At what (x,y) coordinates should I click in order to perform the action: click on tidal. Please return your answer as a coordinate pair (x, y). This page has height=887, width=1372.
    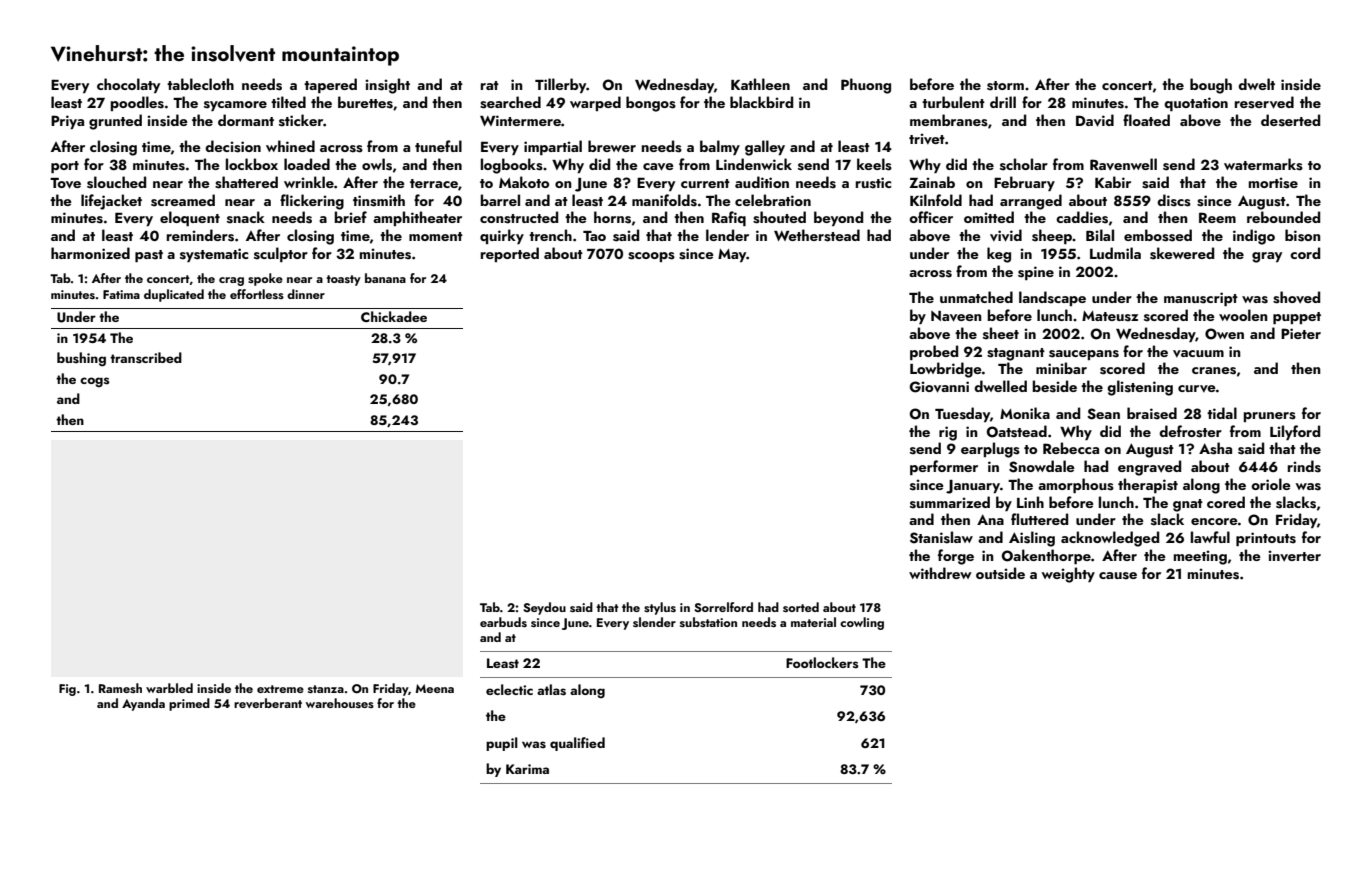
    Looking at the image, I should click on (1222, 413).
